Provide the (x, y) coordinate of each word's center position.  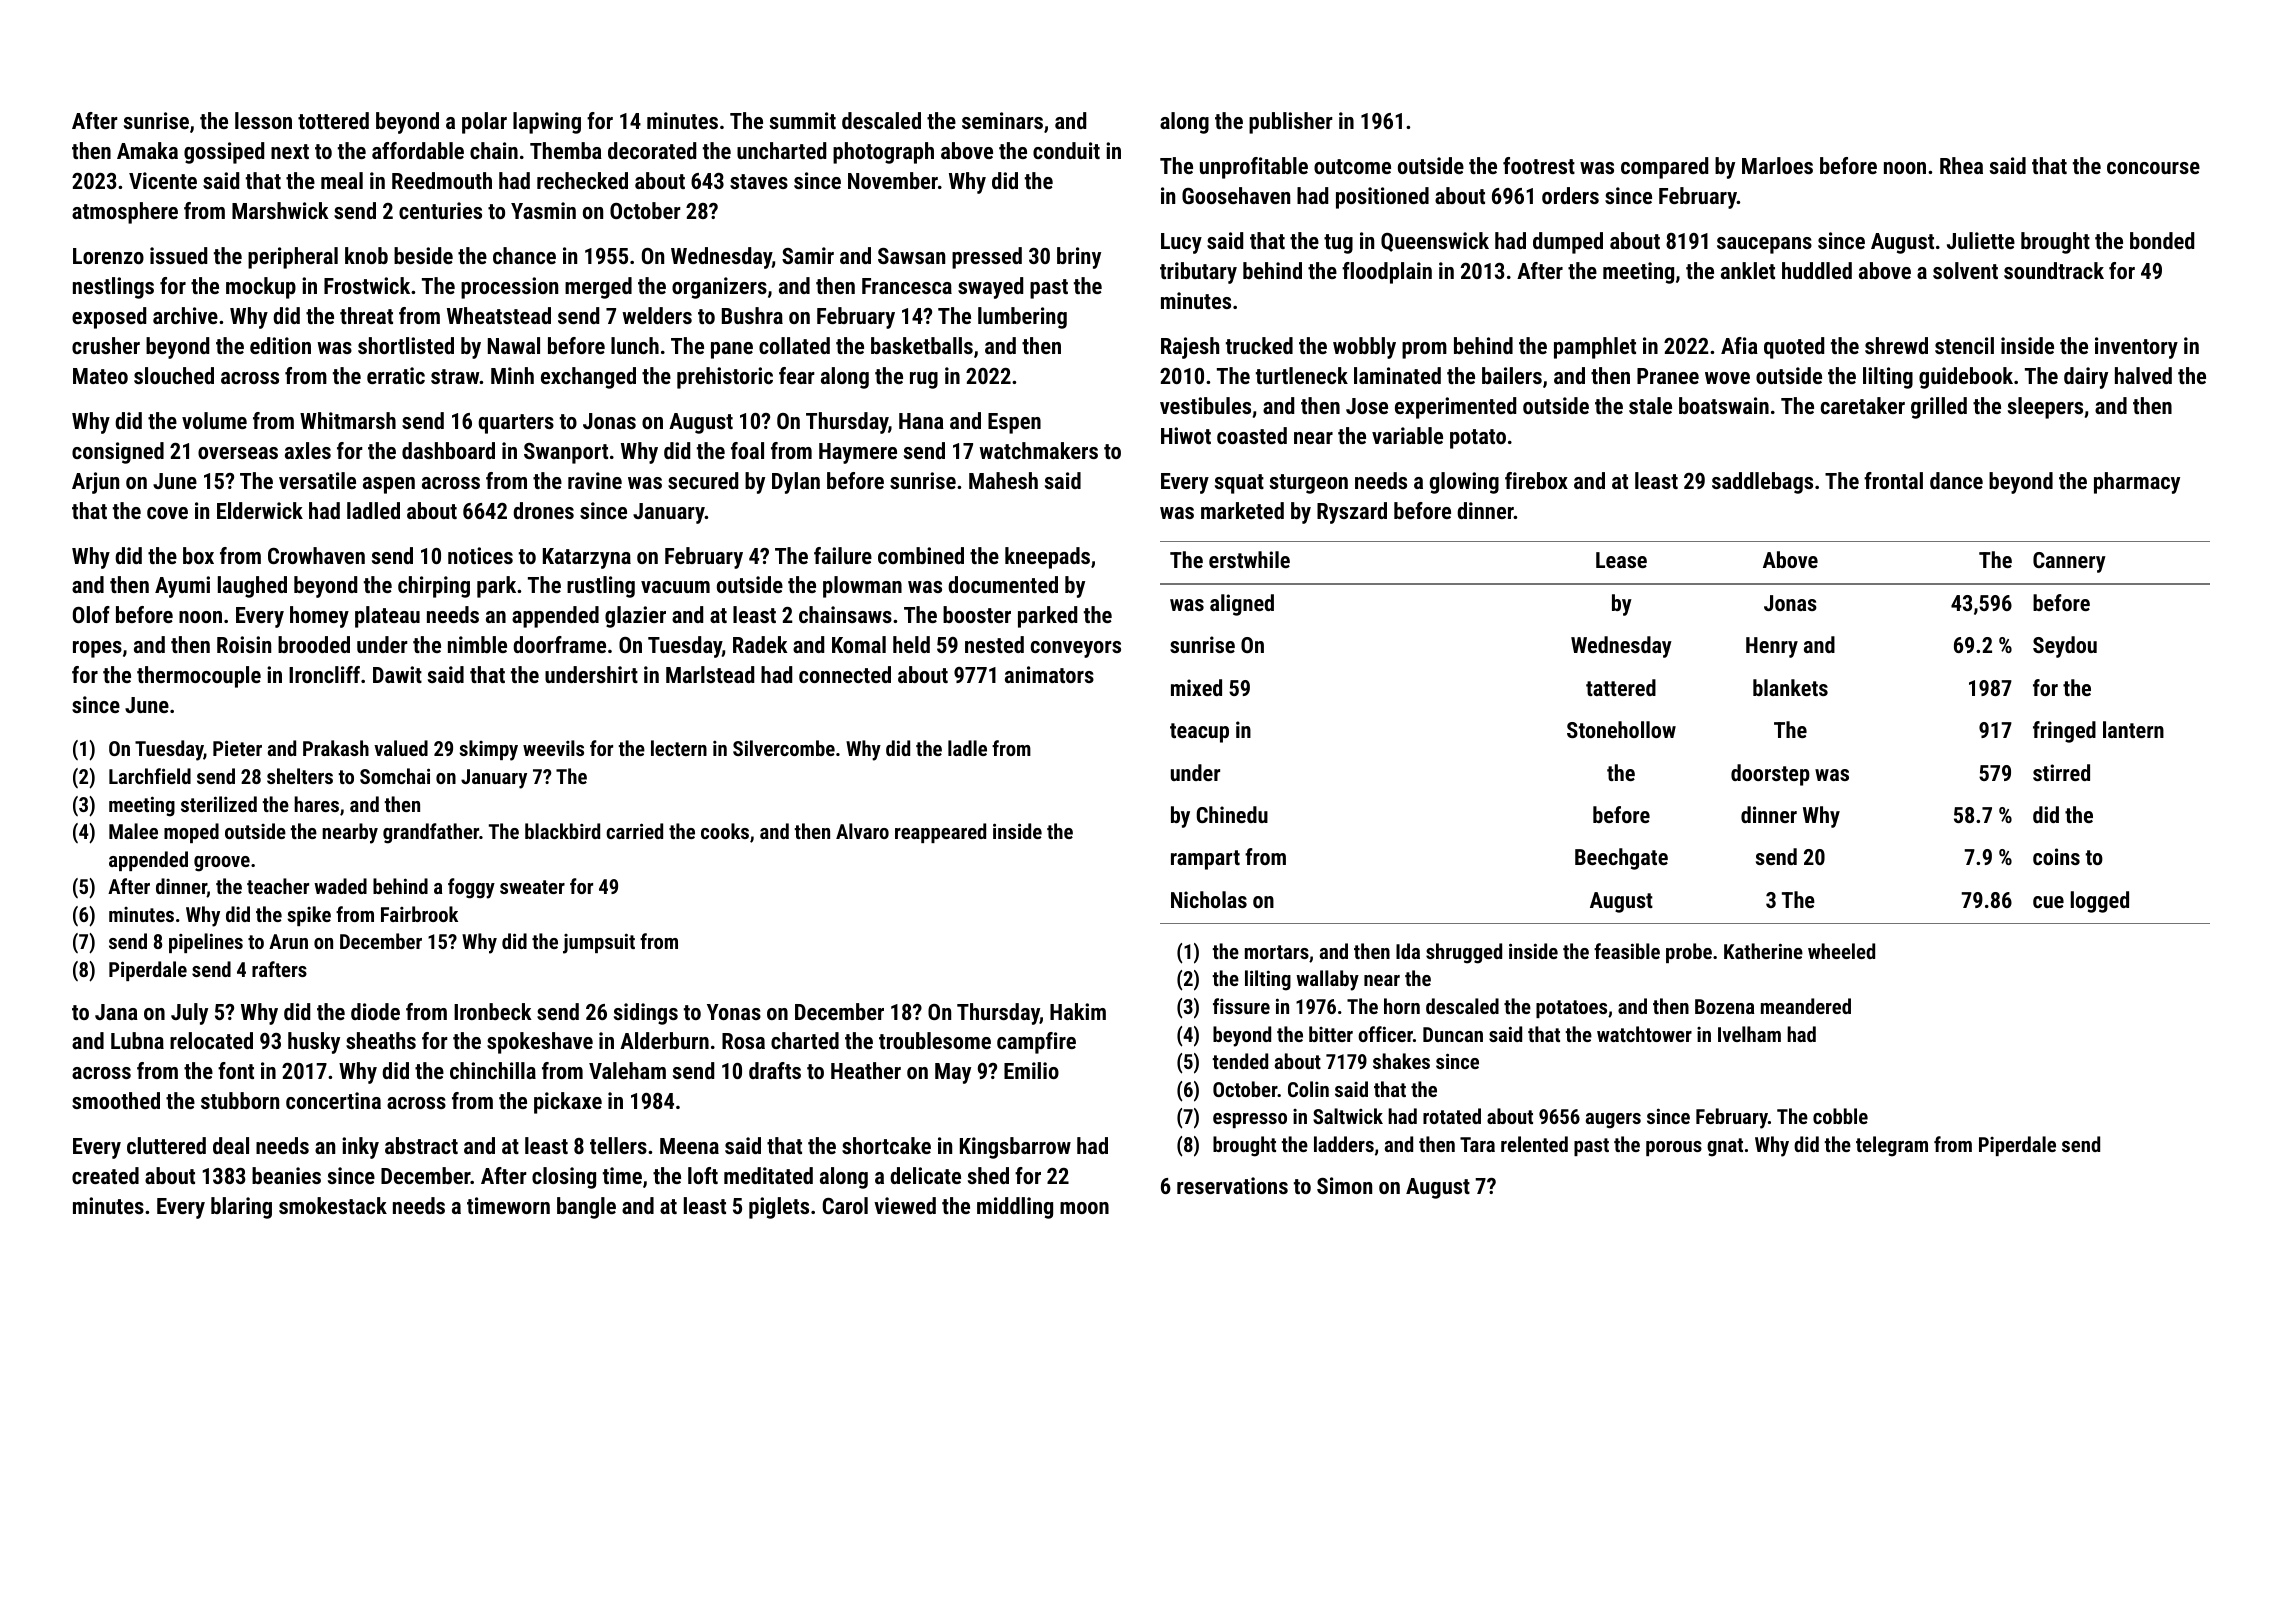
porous (1674, 1148)
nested (994, 644)
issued (178, 255)
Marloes (1777, 165)
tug (1338, 244)
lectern (679, 748)
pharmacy (2137, 483)
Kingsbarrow (1015, 1148)
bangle (586, 1208)
